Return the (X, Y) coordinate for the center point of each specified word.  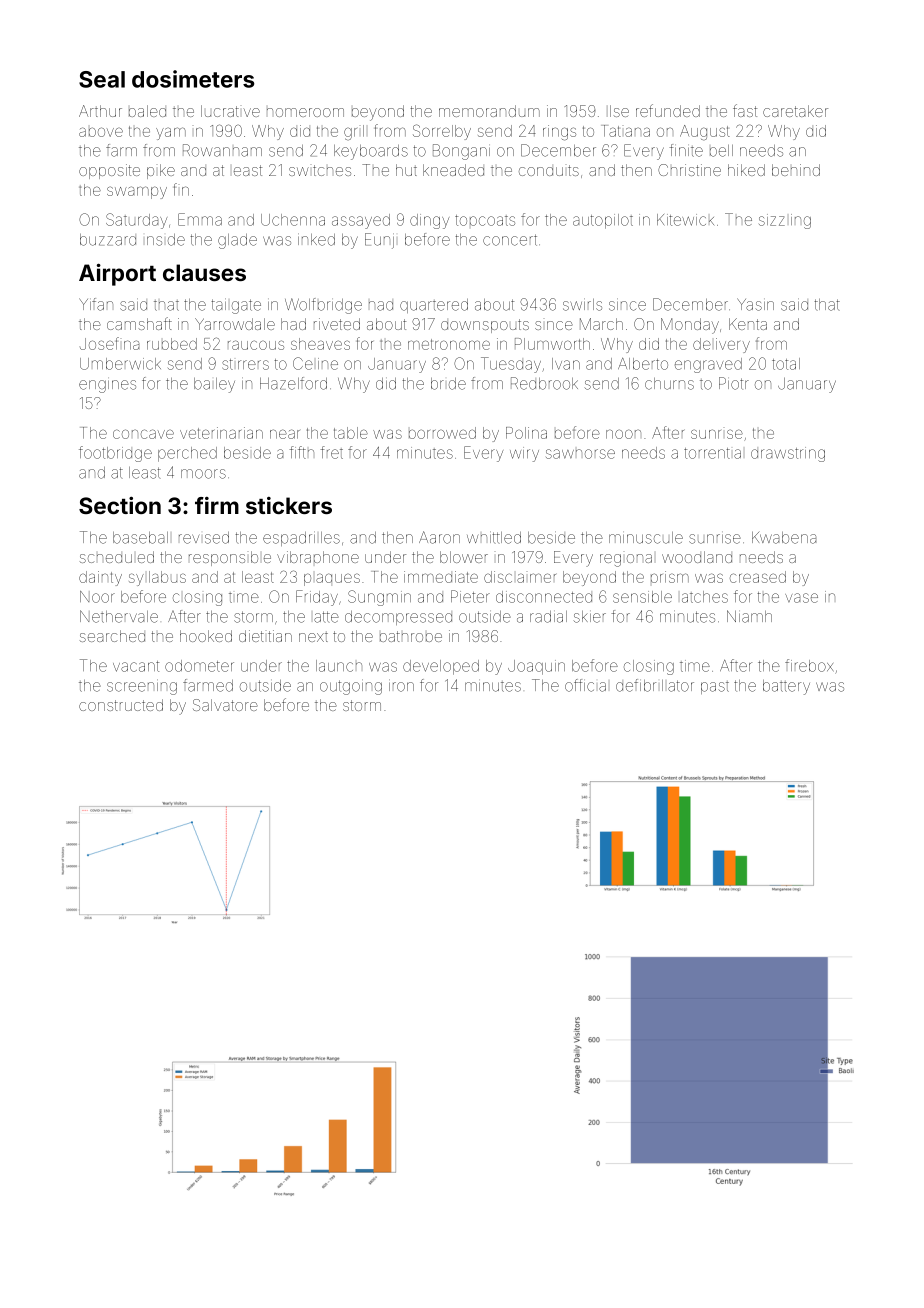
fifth (301, 452)
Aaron (439, 537)
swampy (137, 192)
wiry (524, 454)
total (786, 364)
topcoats (485, 220)
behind (796, 170)
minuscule (646, 538)
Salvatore (225, 705)
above (101, 132)
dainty (100, 578)
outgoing (351, 687)
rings (559, 133)
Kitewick (685, 220)
